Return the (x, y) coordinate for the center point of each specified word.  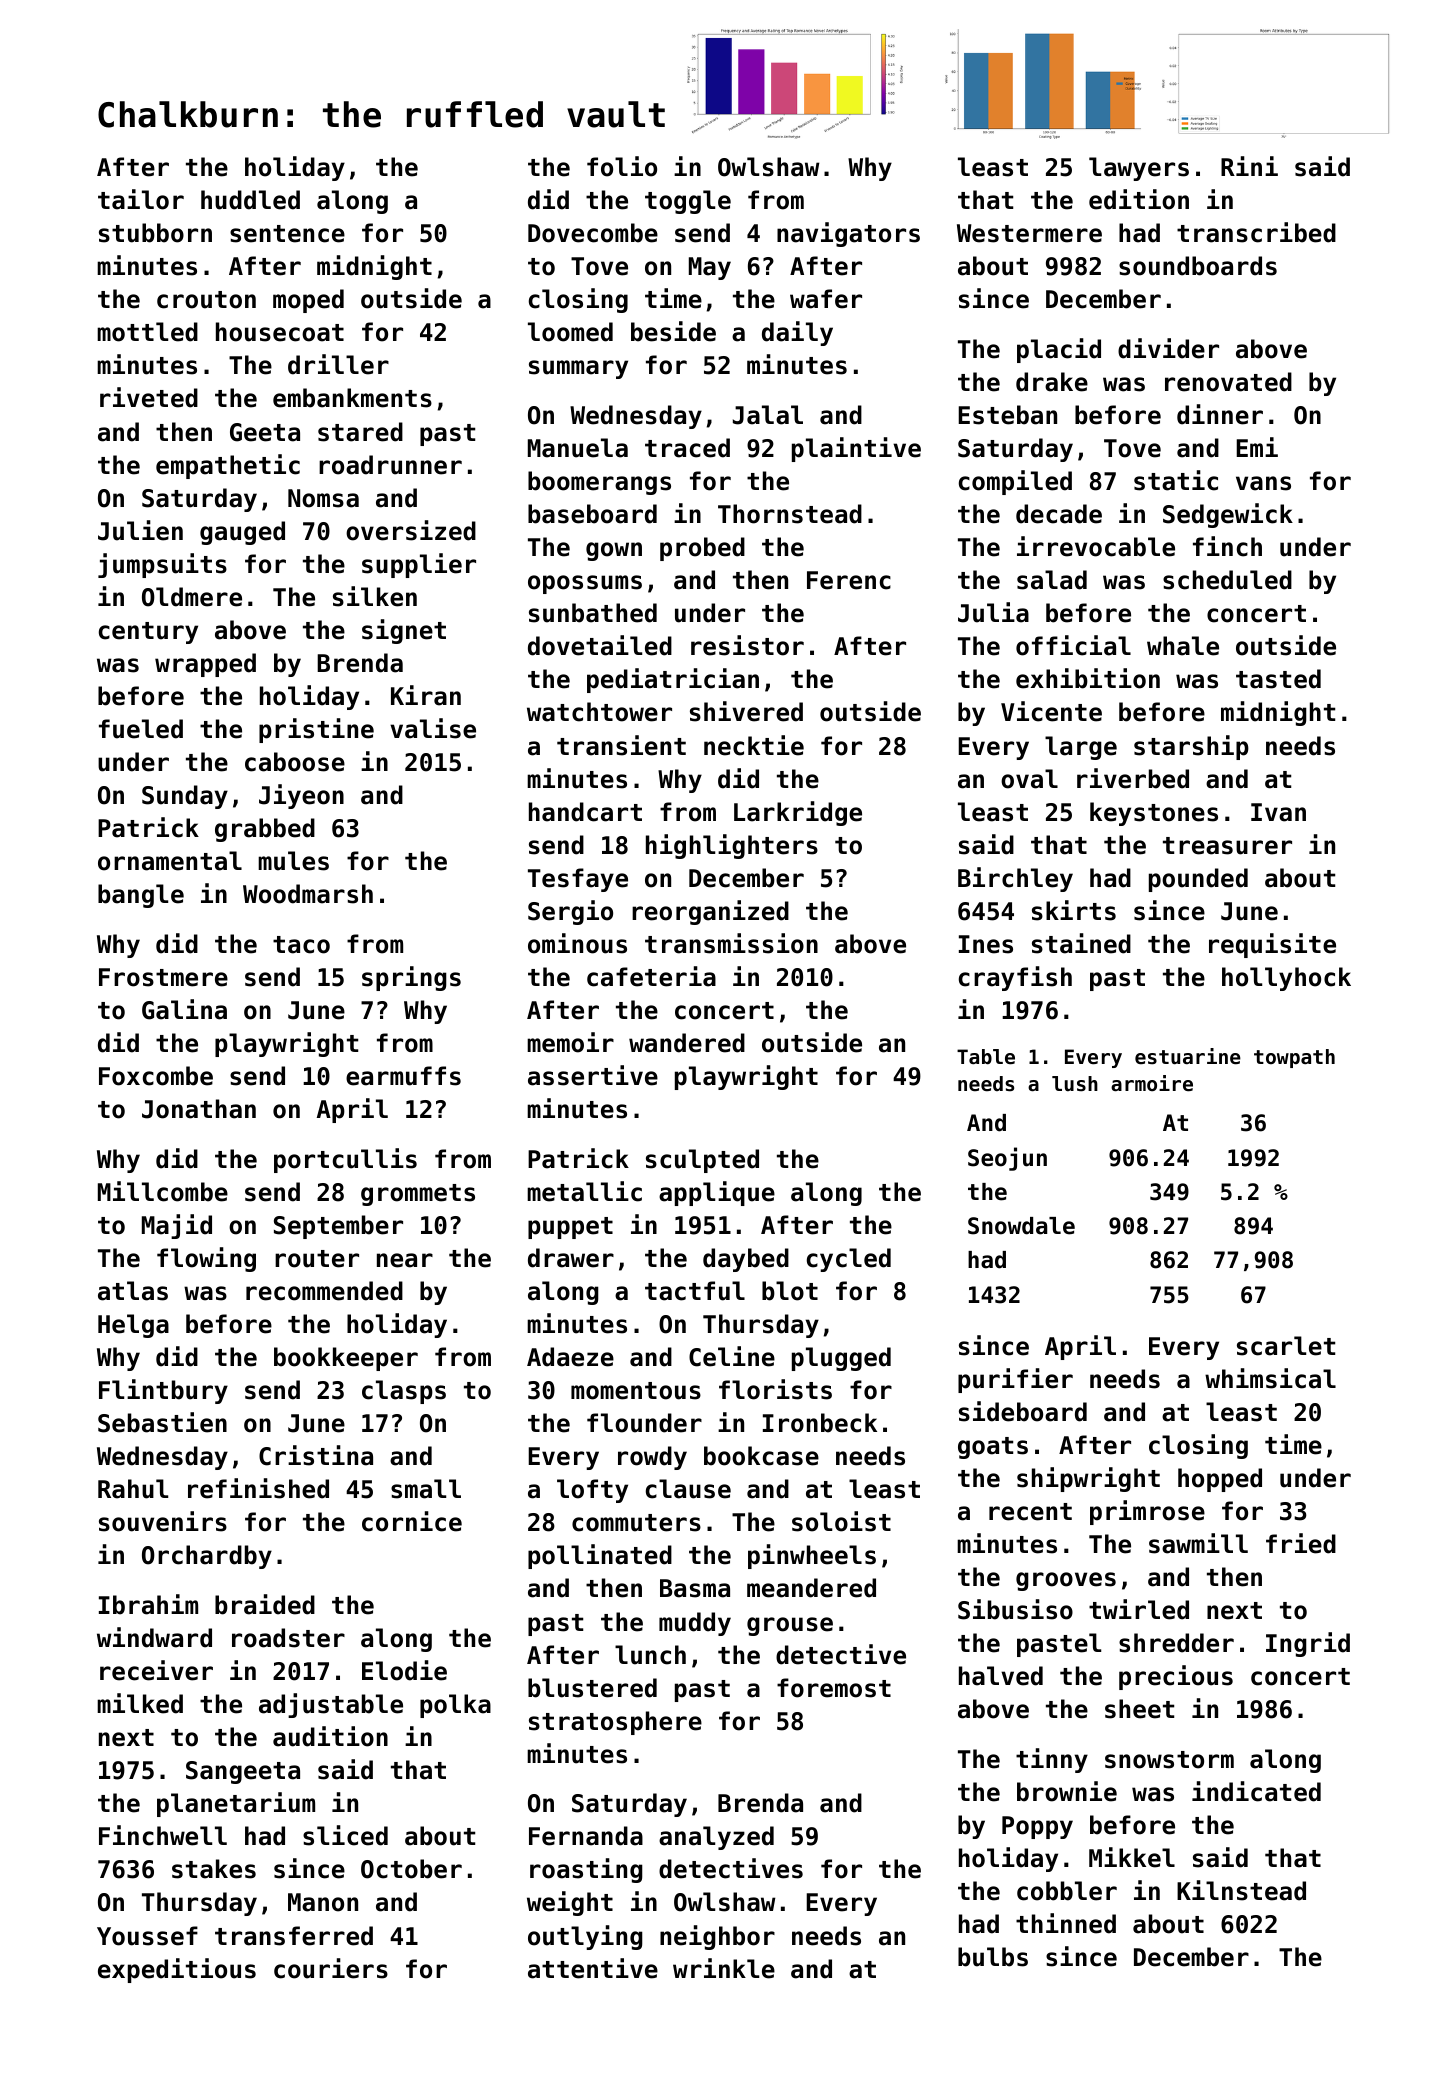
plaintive (856, 449)
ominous (577, 943)
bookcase (761, 1456)
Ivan (1278, 812)
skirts (1074, 910)
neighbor (717, 1937)
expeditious (177, 1970)
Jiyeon (301, 796)
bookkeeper (346, 1359)
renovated (1228, 382)
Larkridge (798, 813)
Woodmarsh (308, 894)
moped (308, 301)
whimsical (1270, 1378)
